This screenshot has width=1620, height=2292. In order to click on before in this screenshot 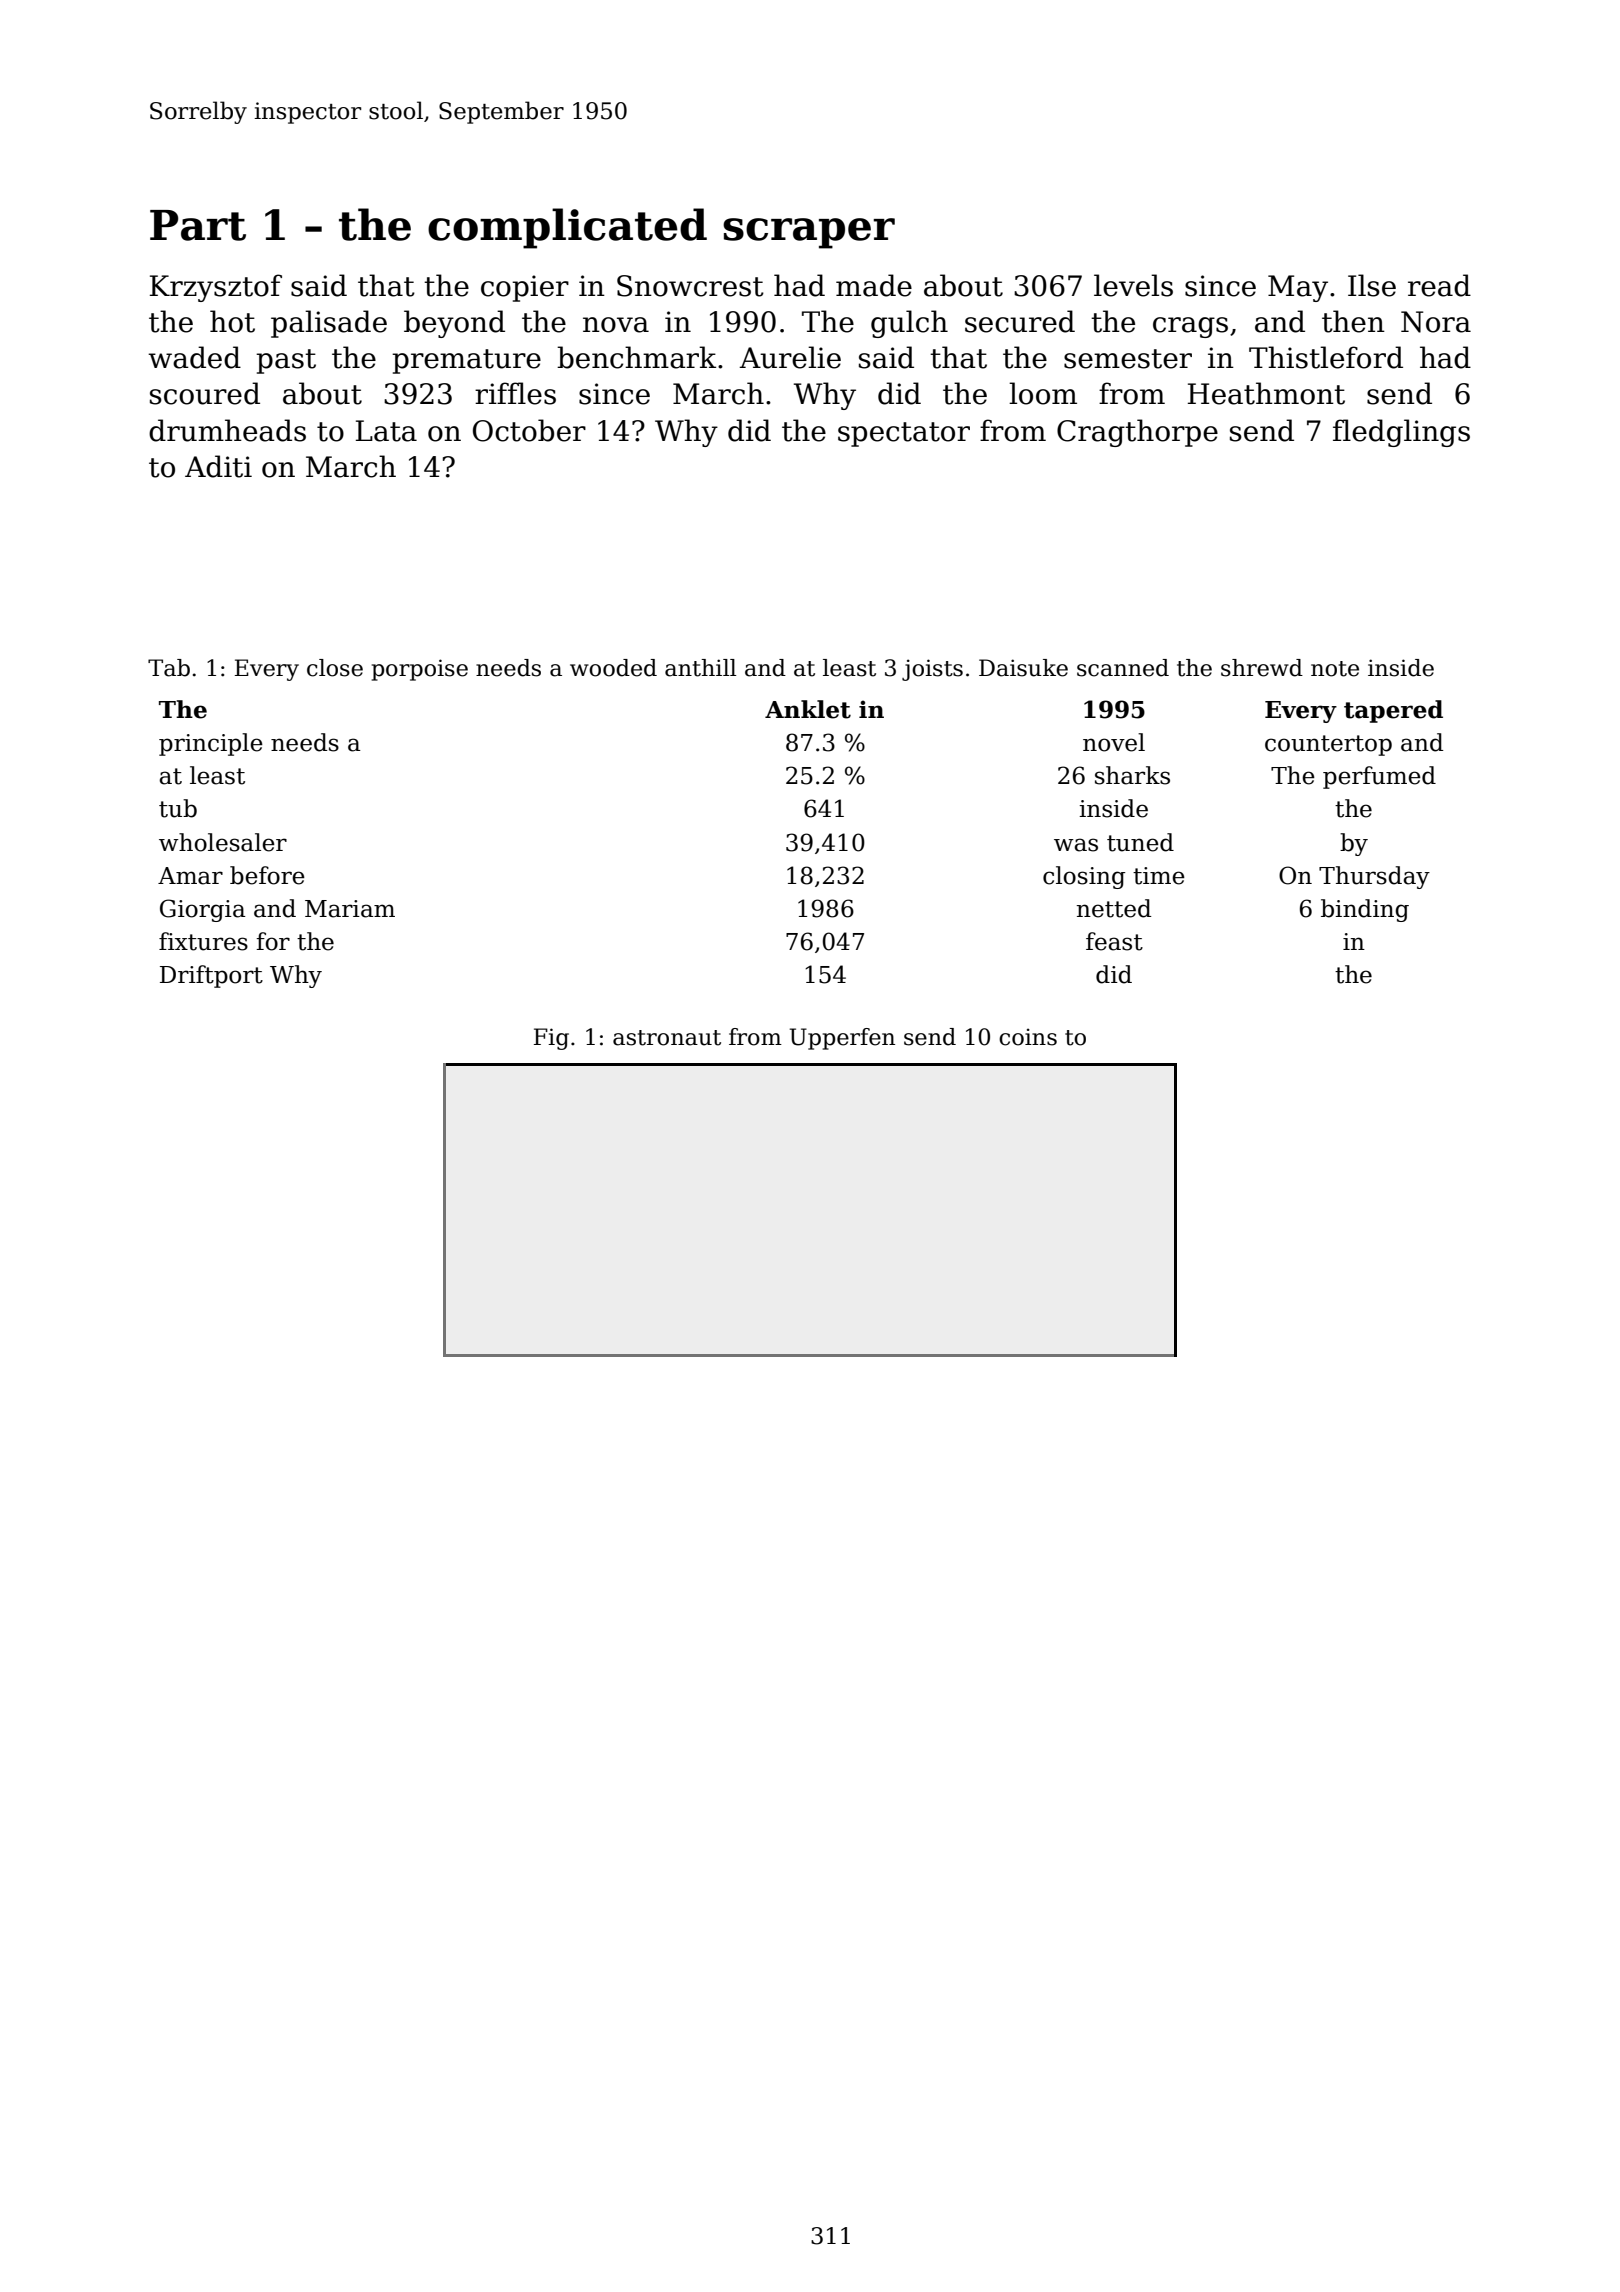, I will do `click(267, 875)`.
